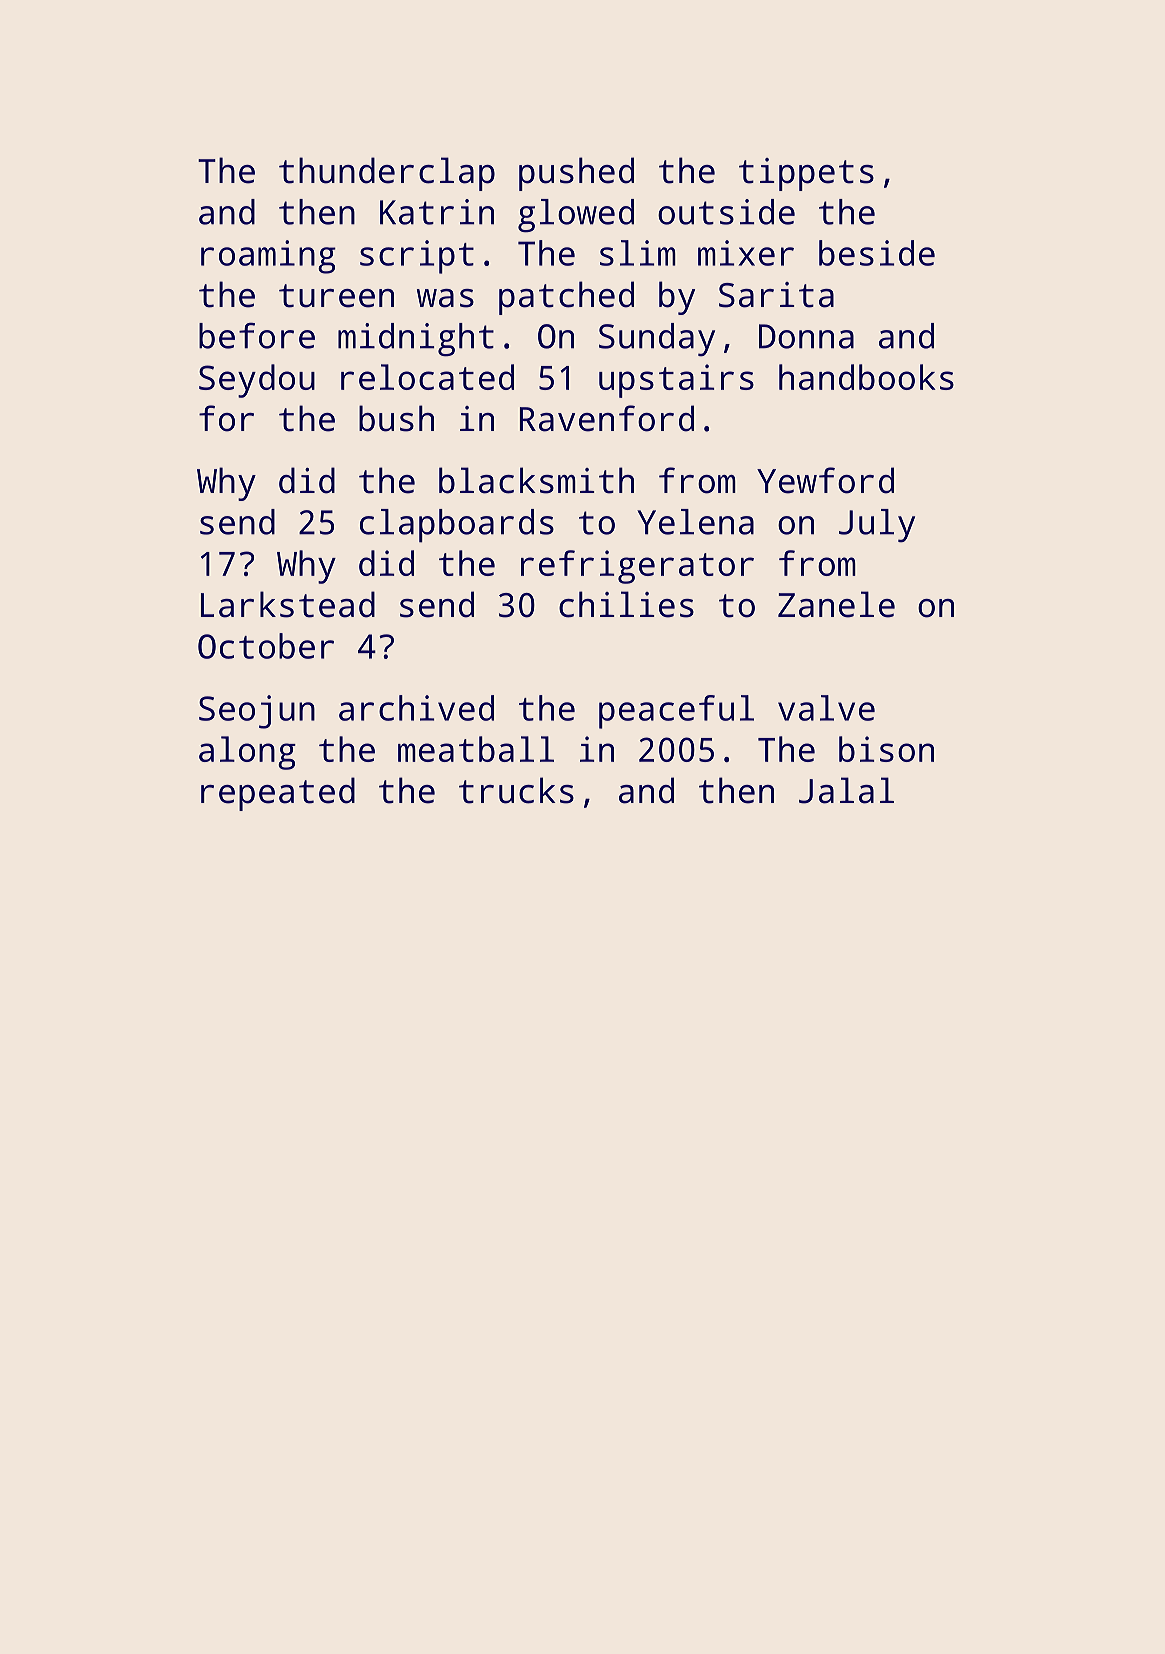 The height and width of the page is (1654, 1165). What do you see at coordinates (657, 339) in the page?
I see `Sunday` at bounding box center [657, 339].
